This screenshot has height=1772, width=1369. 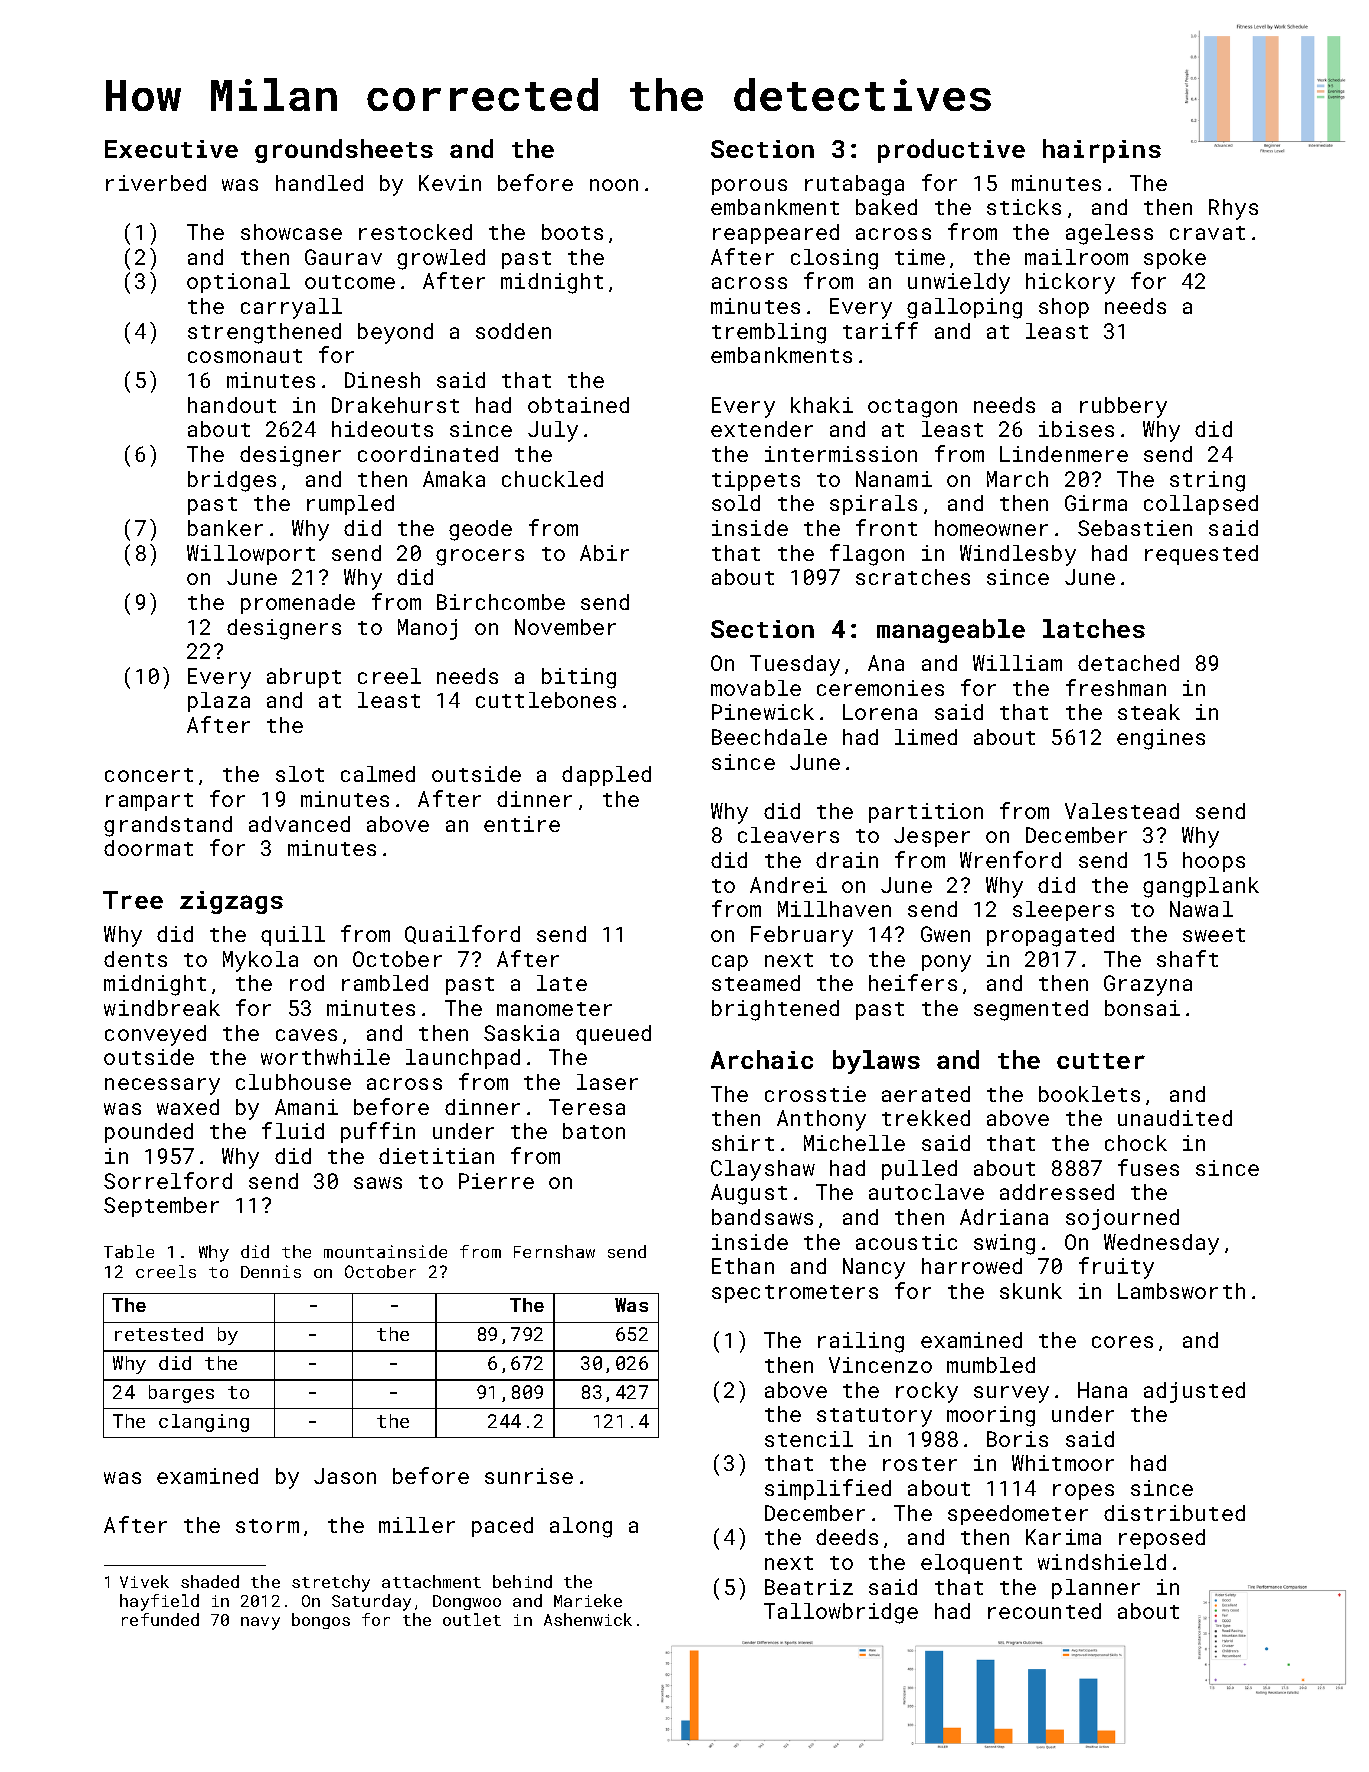 What do you see at coordinates (462, 934) in the screenshot?
I see `Quailford` at bounding box center [462, 934].
